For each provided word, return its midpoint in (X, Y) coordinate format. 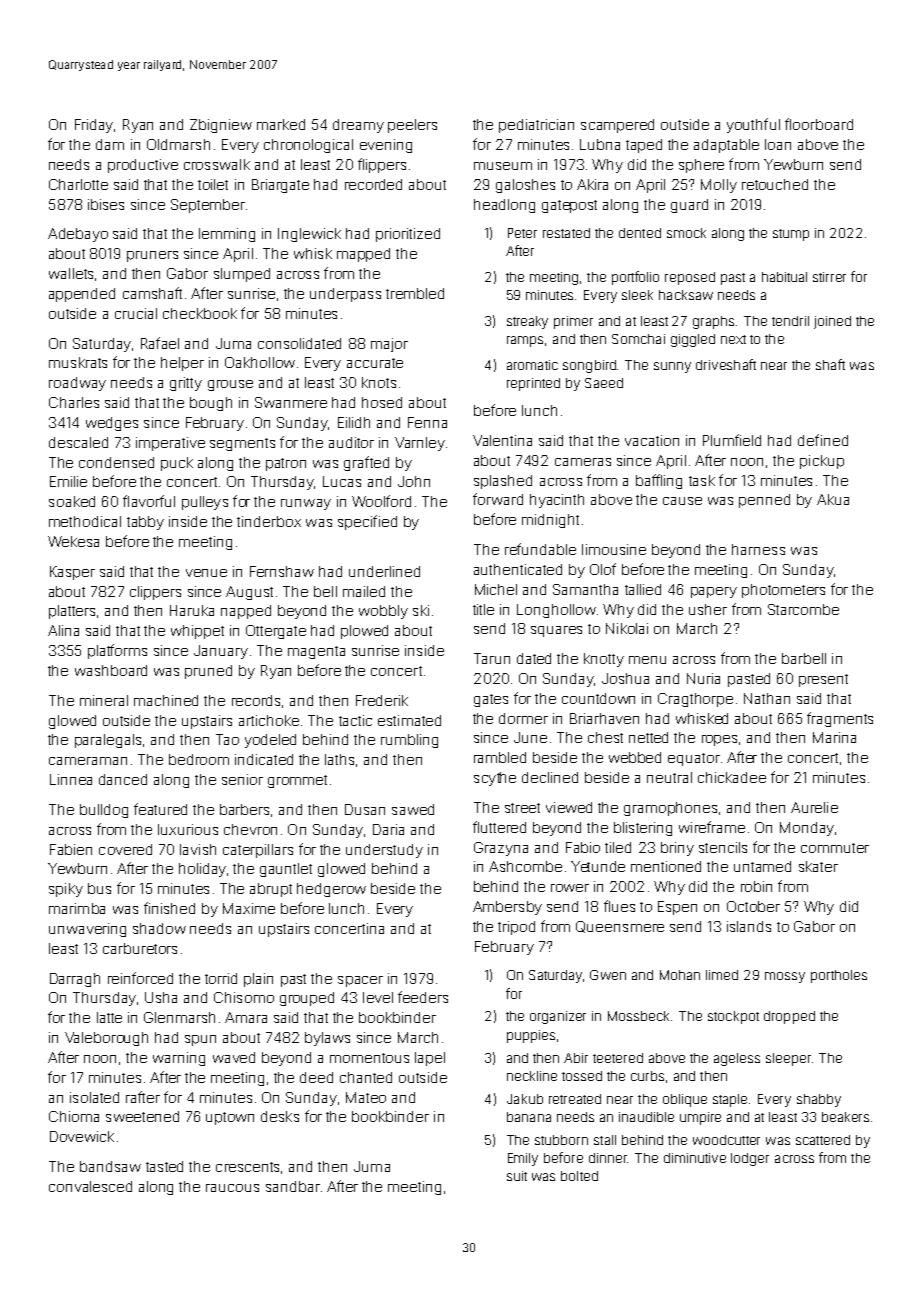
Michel (496, 589)
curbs (647, 1076)
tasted (164, 1166)
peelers (412, 126)
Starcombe (803, 609)
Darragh (75, 980)
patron (286, 464)
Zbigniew (221, 126)
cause (682, 501)
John (414, 481)
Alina (63, 630)
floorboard (819, 124)
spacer (360, 981)
